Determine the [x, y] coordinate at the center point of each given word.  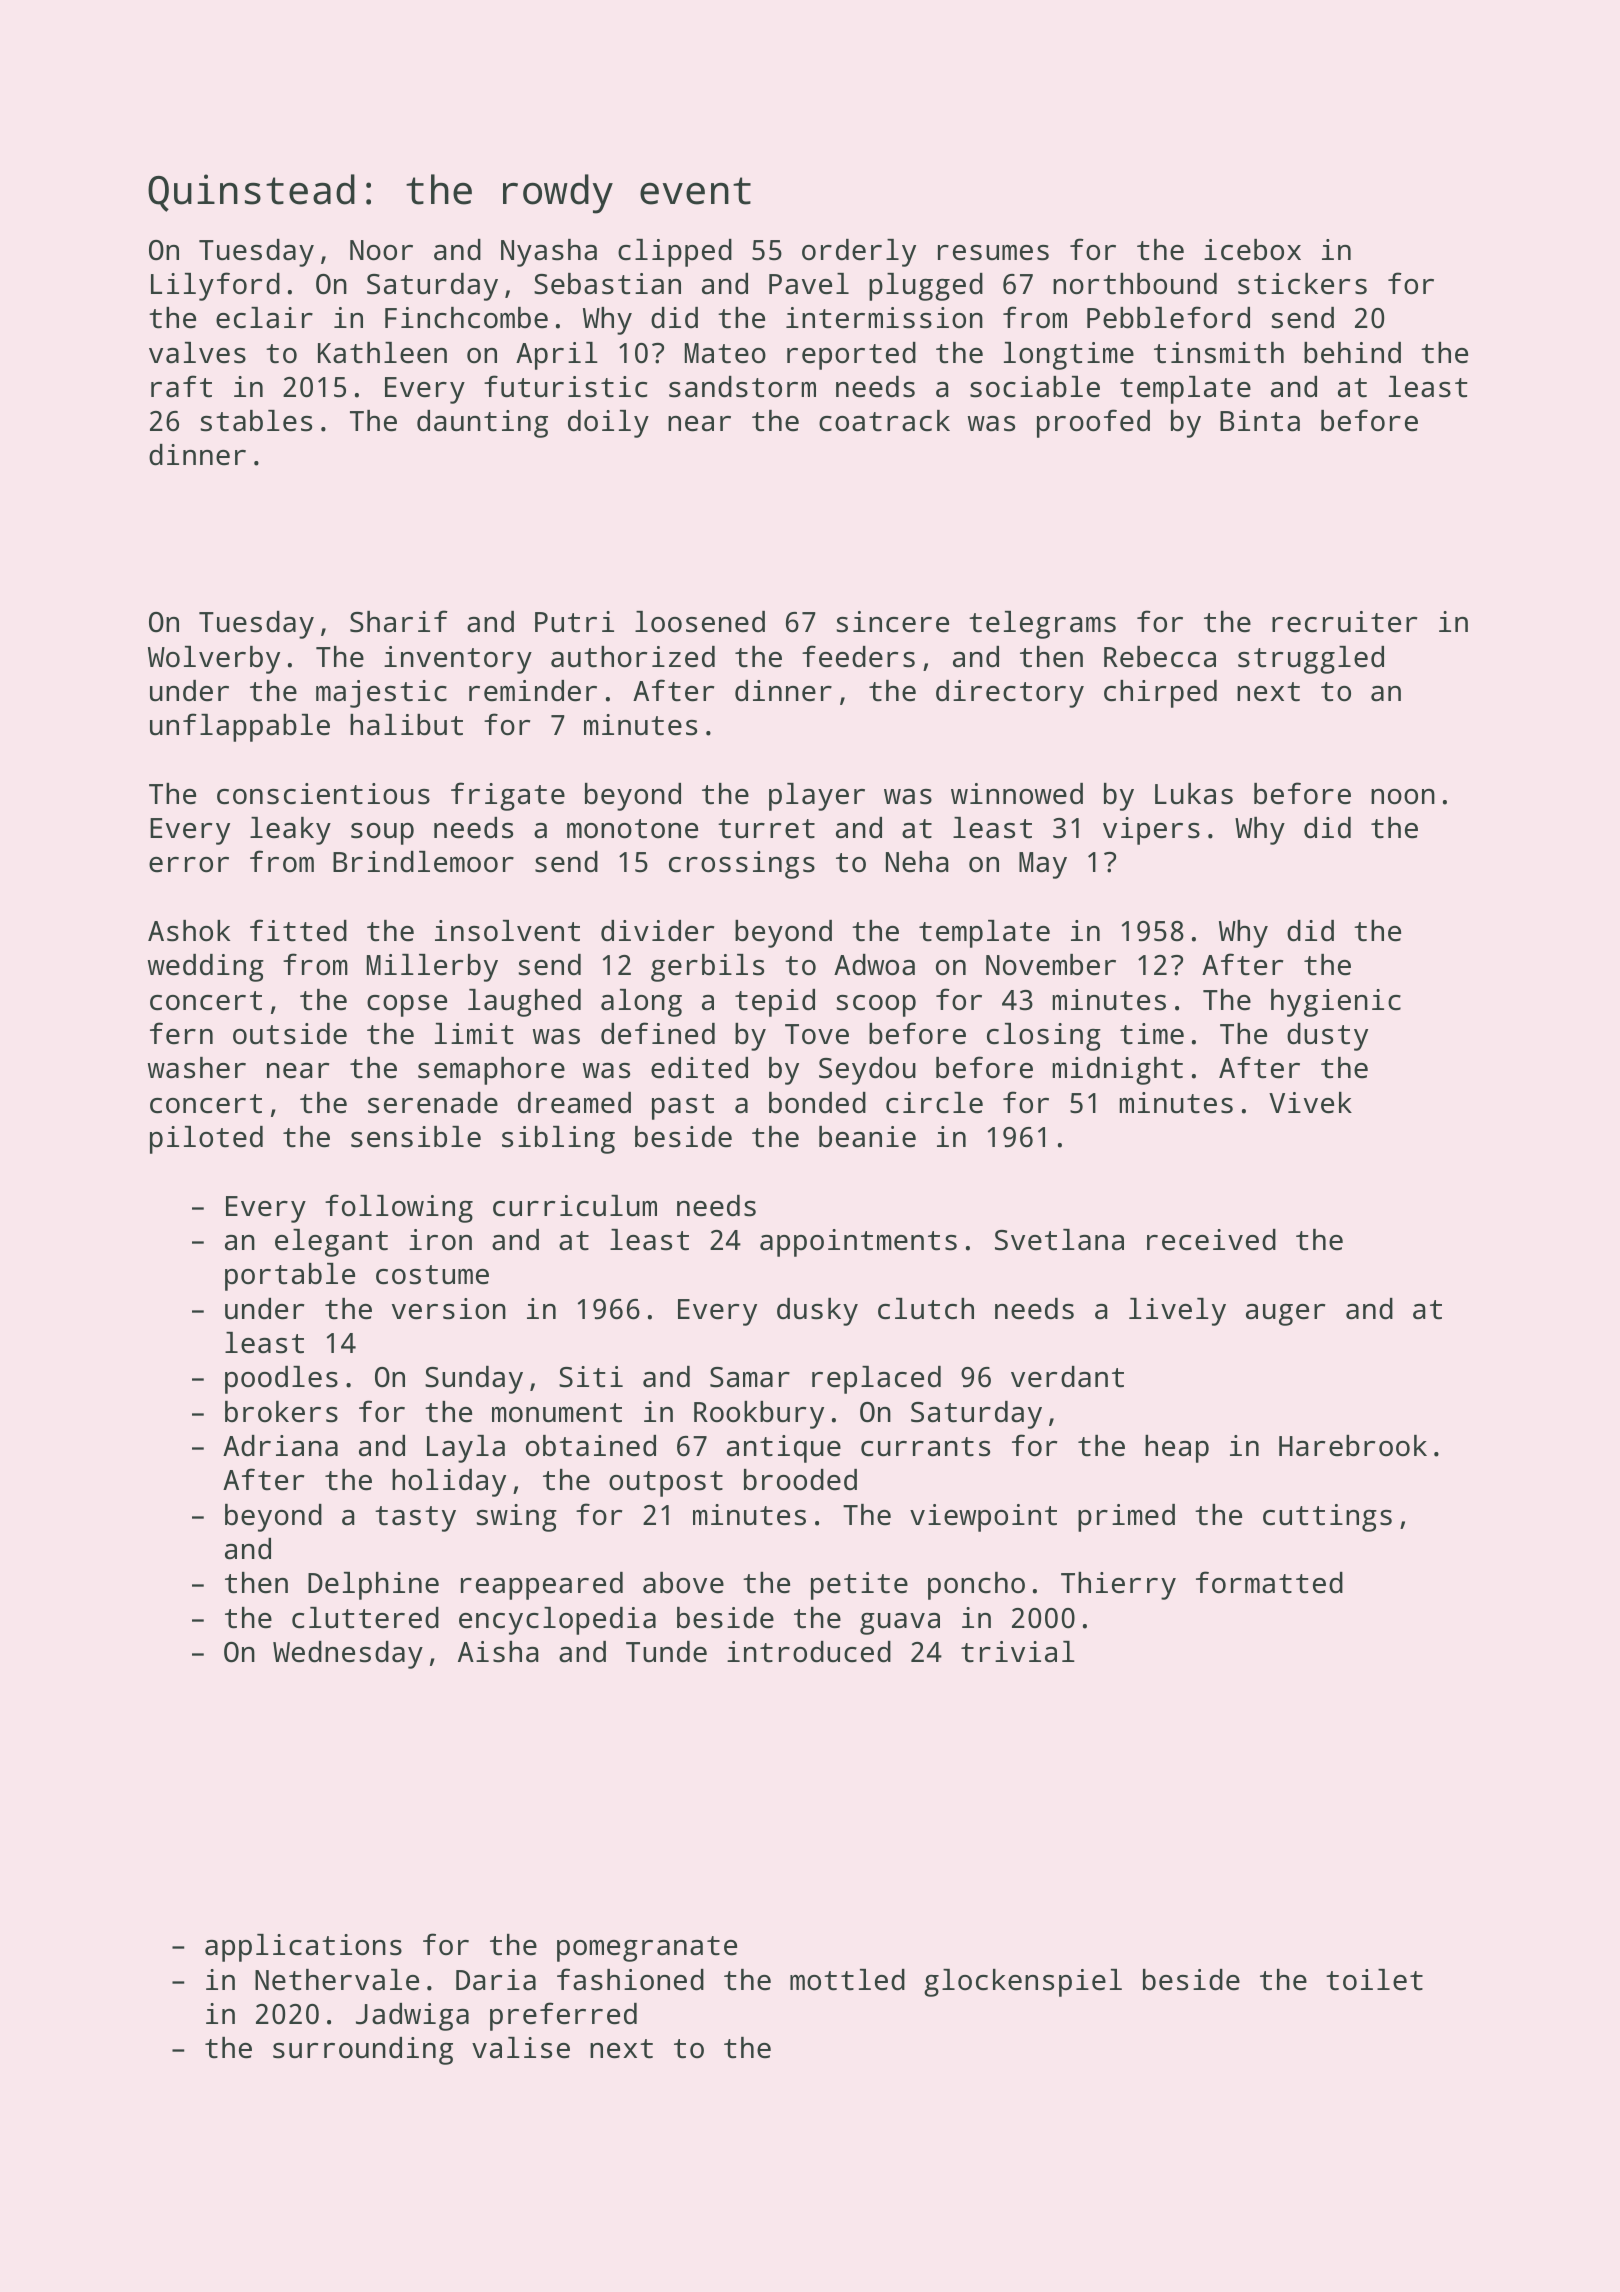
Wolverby [214, 660]
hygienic [1336, 1003]
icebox [1252, 250]
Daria [496, 1980]
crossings [742, 865]
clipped [675, 253]
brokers [281, 1412]
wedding [206, 968]
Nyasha [549, 253]
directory [1010, 694]
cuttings [1327, 1518]
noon [1403, 797]
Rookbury [759, 1415]
